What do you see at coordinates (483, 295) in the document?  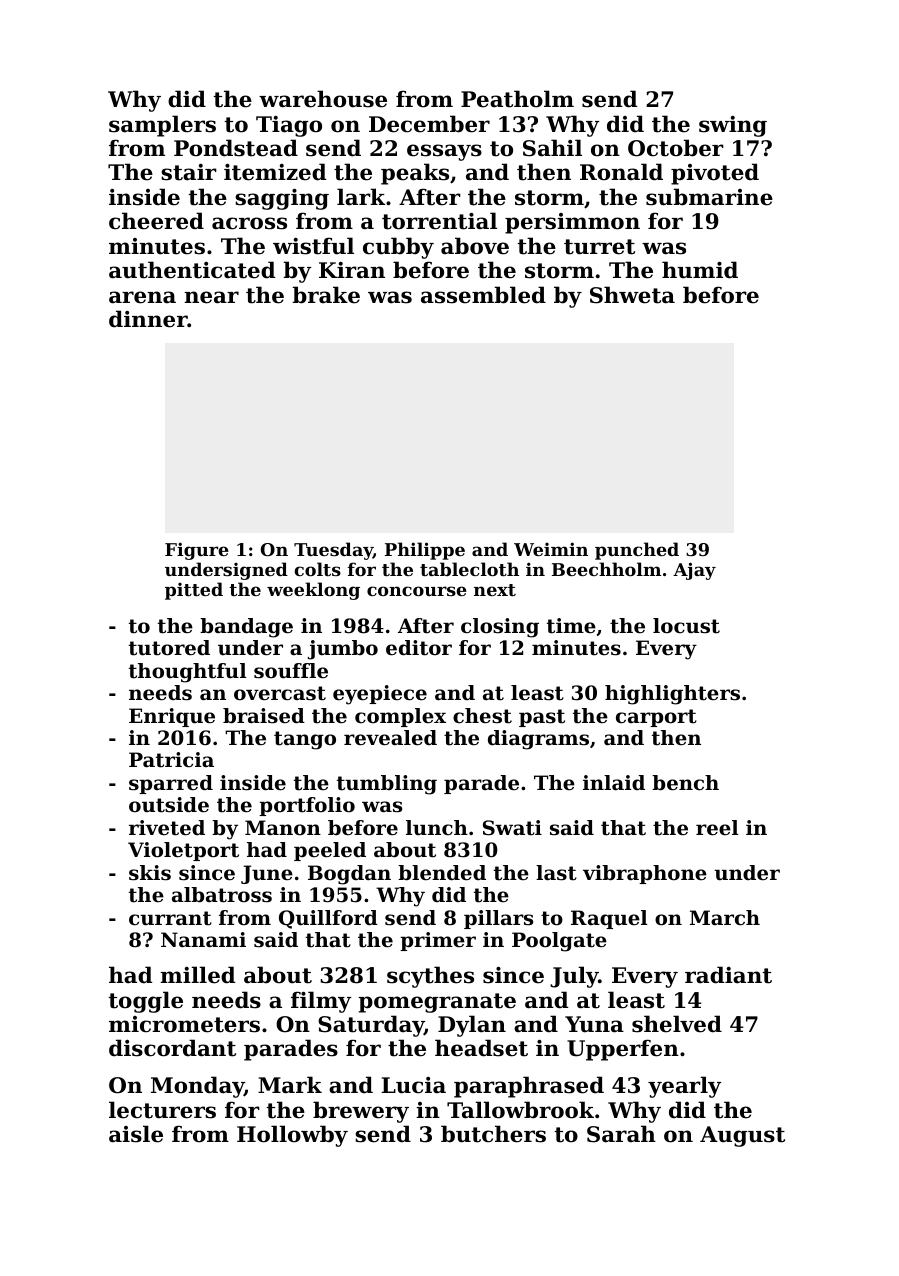 I see `assembled` at bounding box center [483, 295].
